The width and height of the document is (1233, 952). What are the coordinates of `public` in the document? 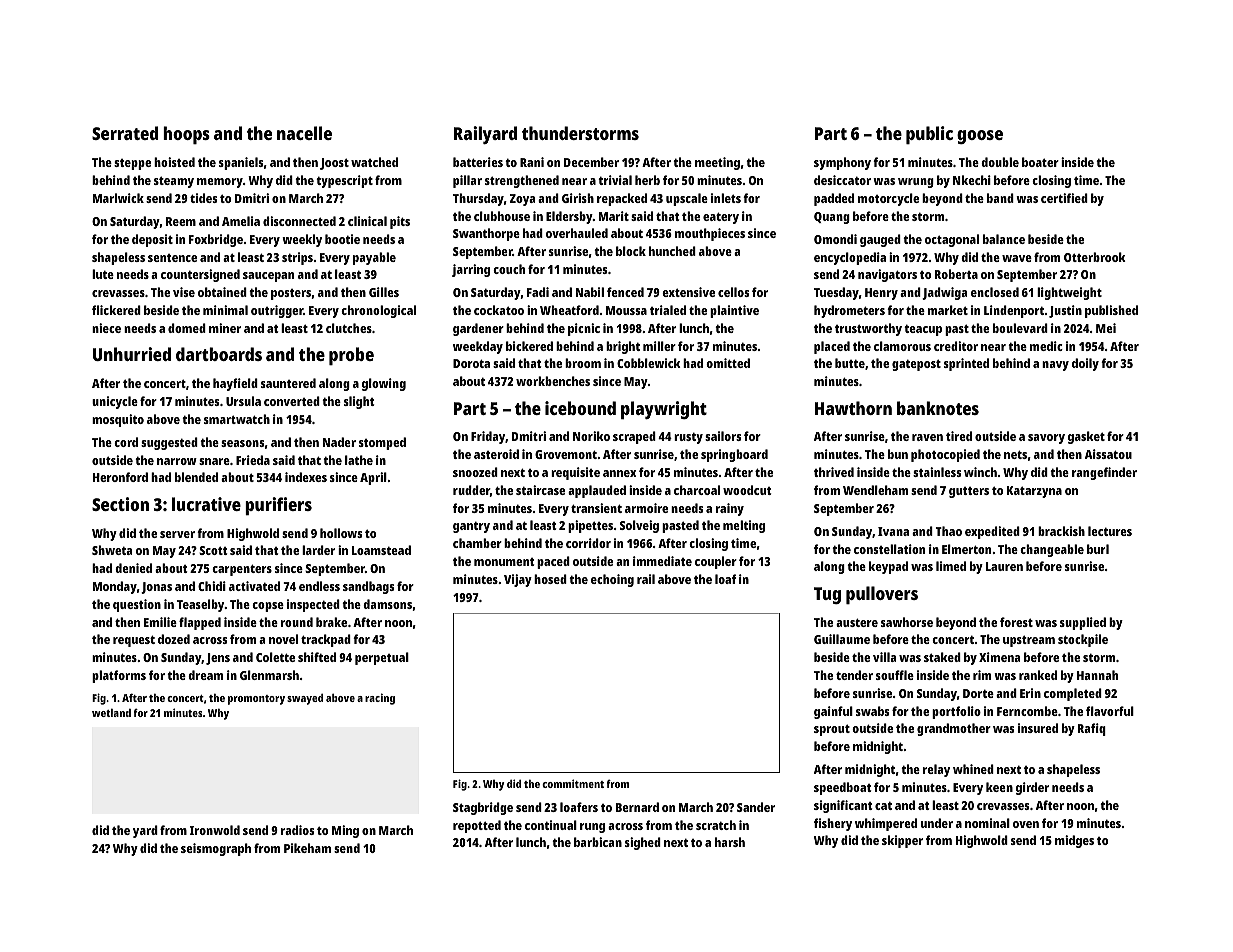 It's located at (929, 135).
